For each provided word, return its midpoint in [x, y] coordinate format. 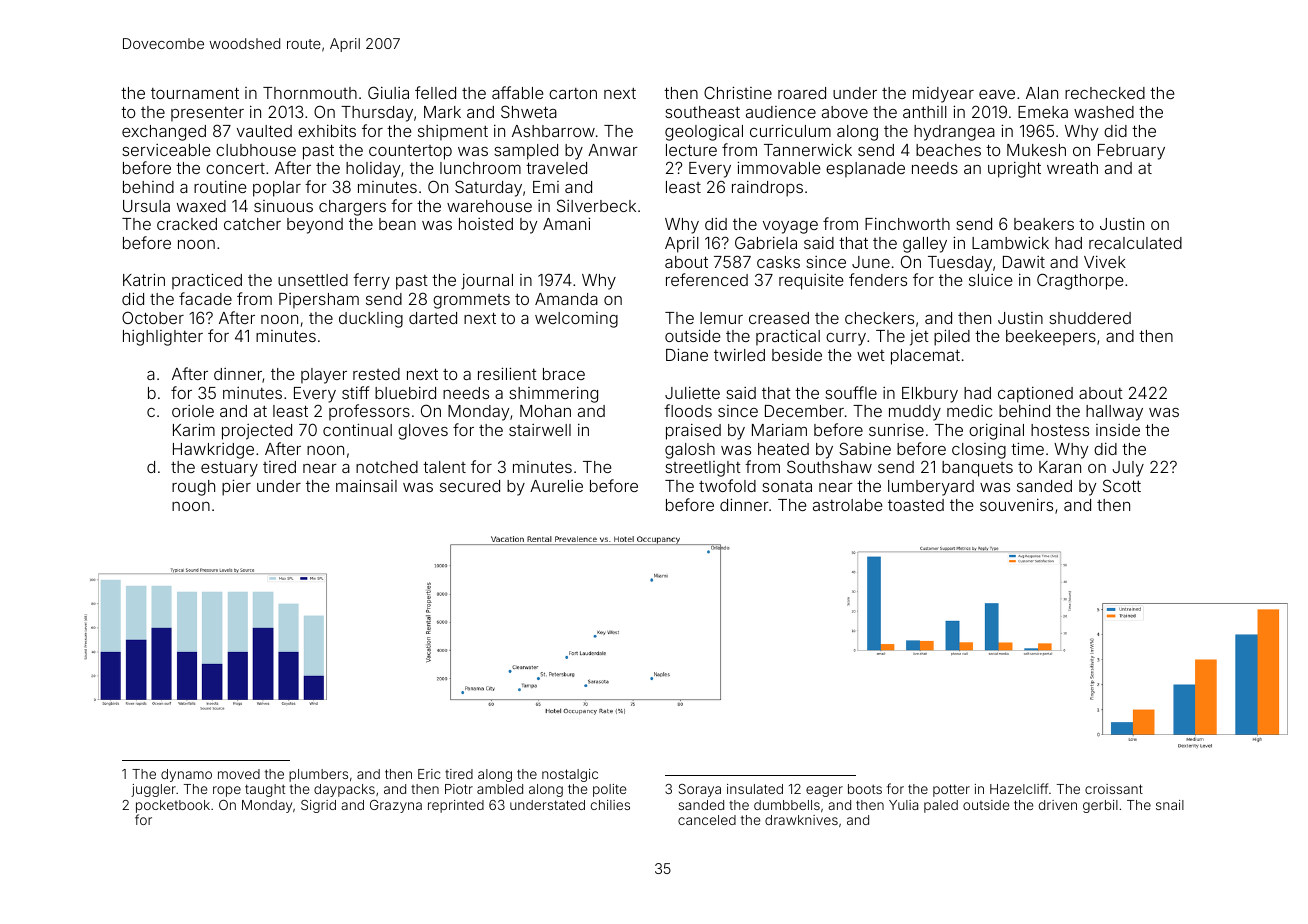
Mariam [779, 430]
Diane [687, 354]
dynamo [186, 775]
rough [193, 488]
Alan [1042, 93]
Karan [1060, 467]
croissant [1114, 789]
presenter [207, 114]
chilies [610, 805]
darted [433, 318]
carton [573, 93]
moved [239, 774]
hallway [1114, 413]
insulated [755, 789]
